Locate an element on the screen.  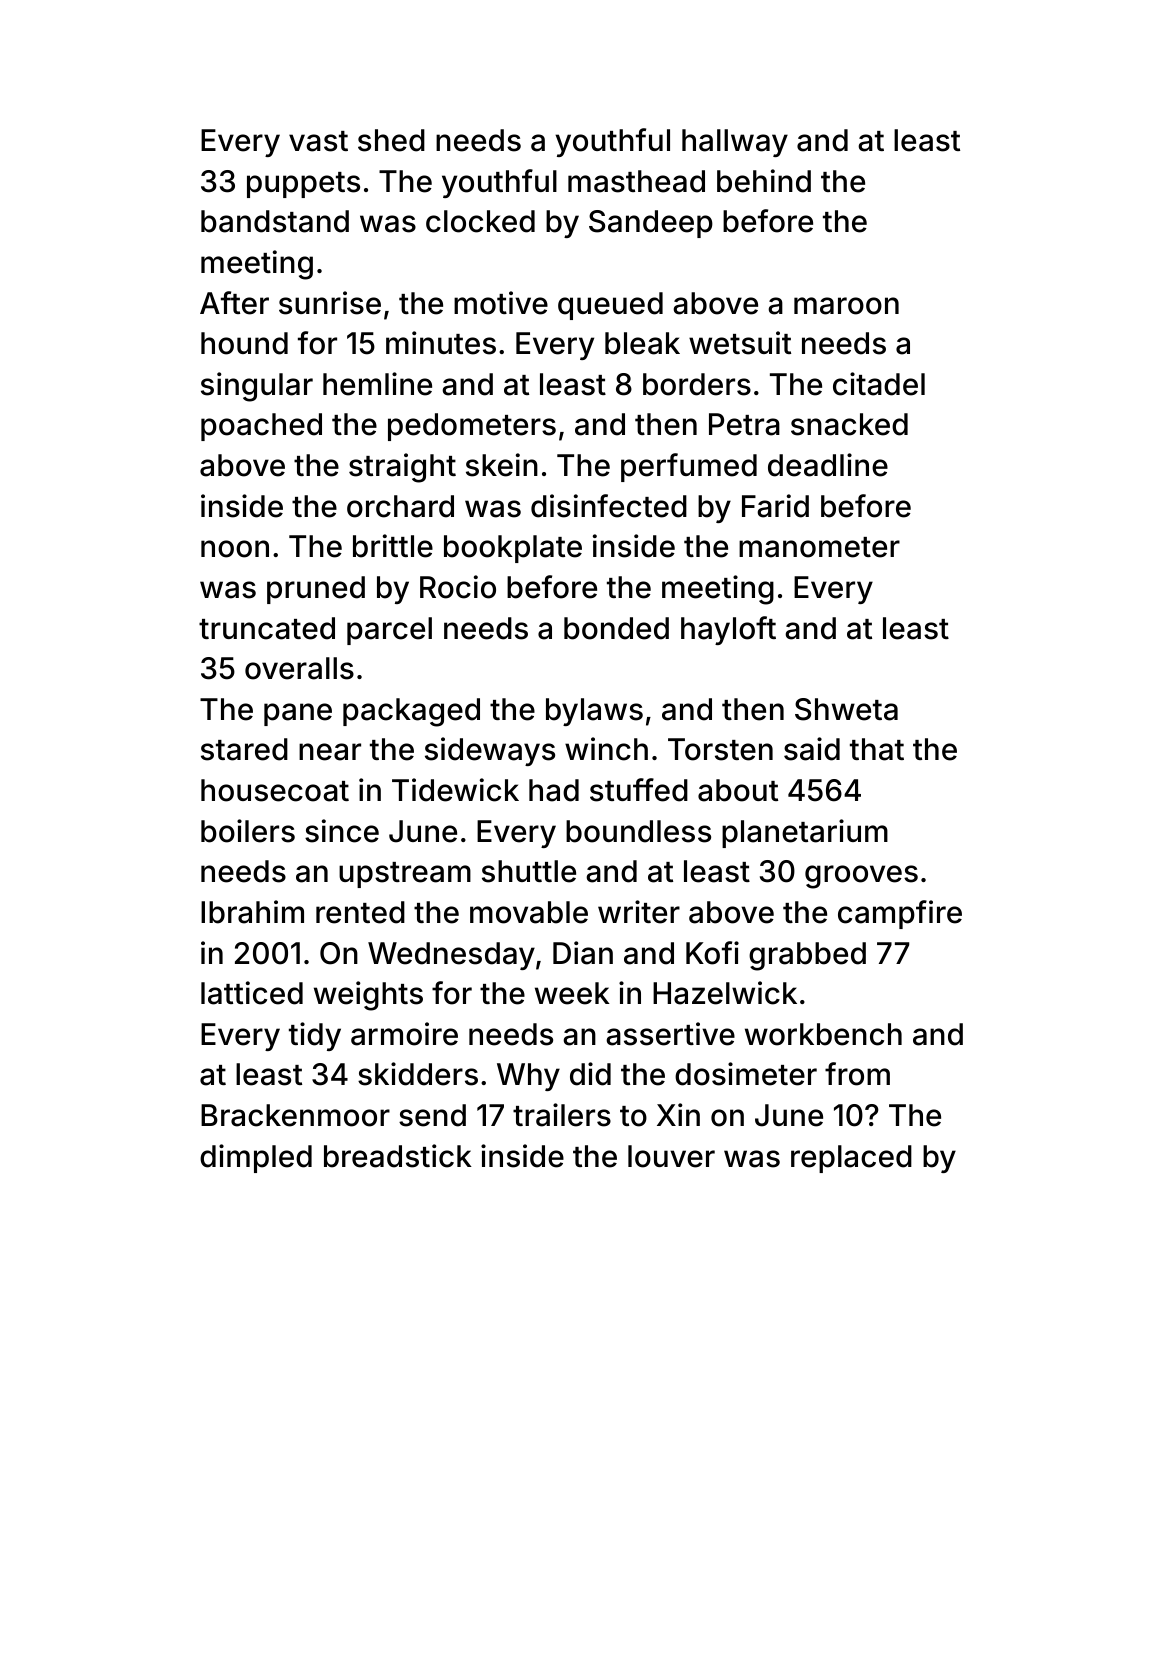
behind is located at coordinates (764, 181).
